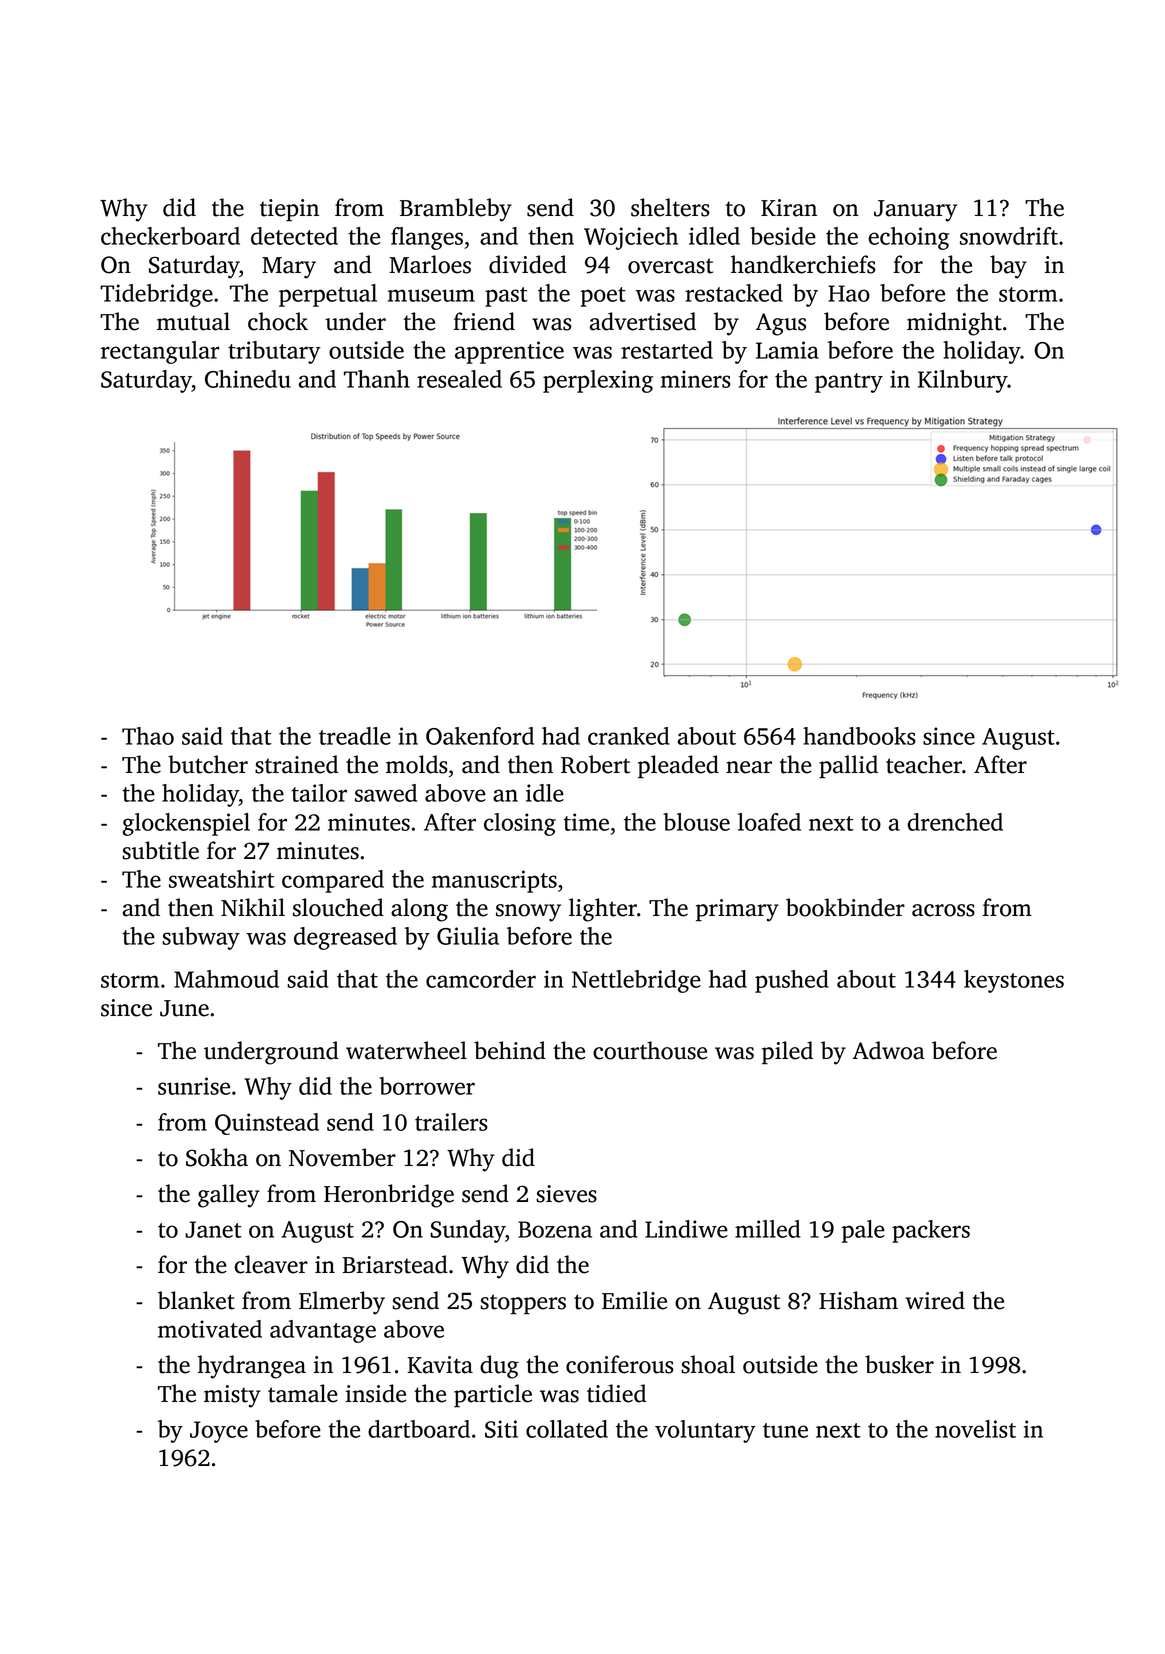  I want to click on Joyce, so click(219, 1432).
